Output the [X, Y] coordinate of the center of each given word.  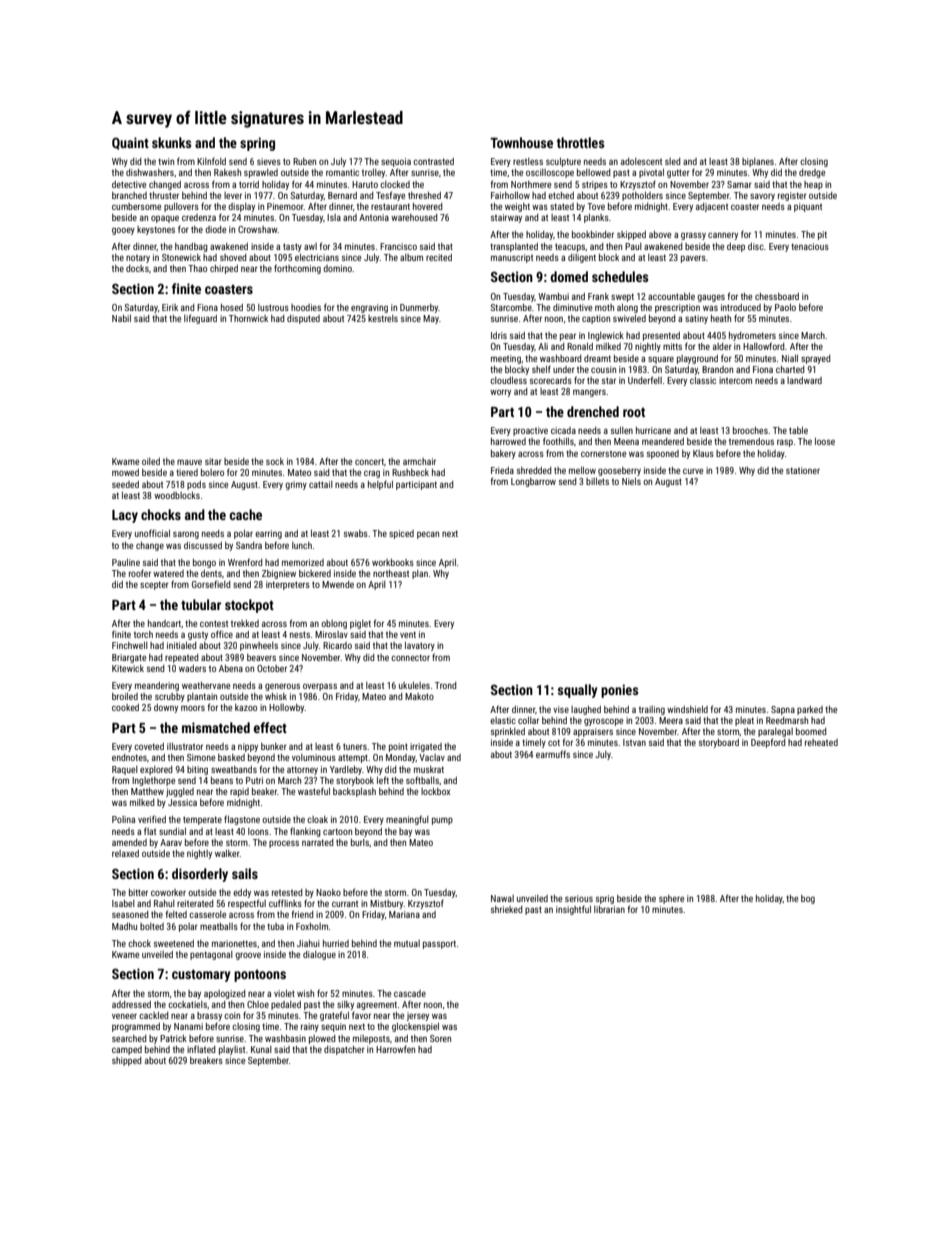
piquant [808, 207]
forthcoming [297, 269]
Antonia [374, 217]
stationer [803, 470]
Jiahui [308, 943]
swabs [356, 533]
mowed [125, 472]
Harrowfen [395, 1049]
